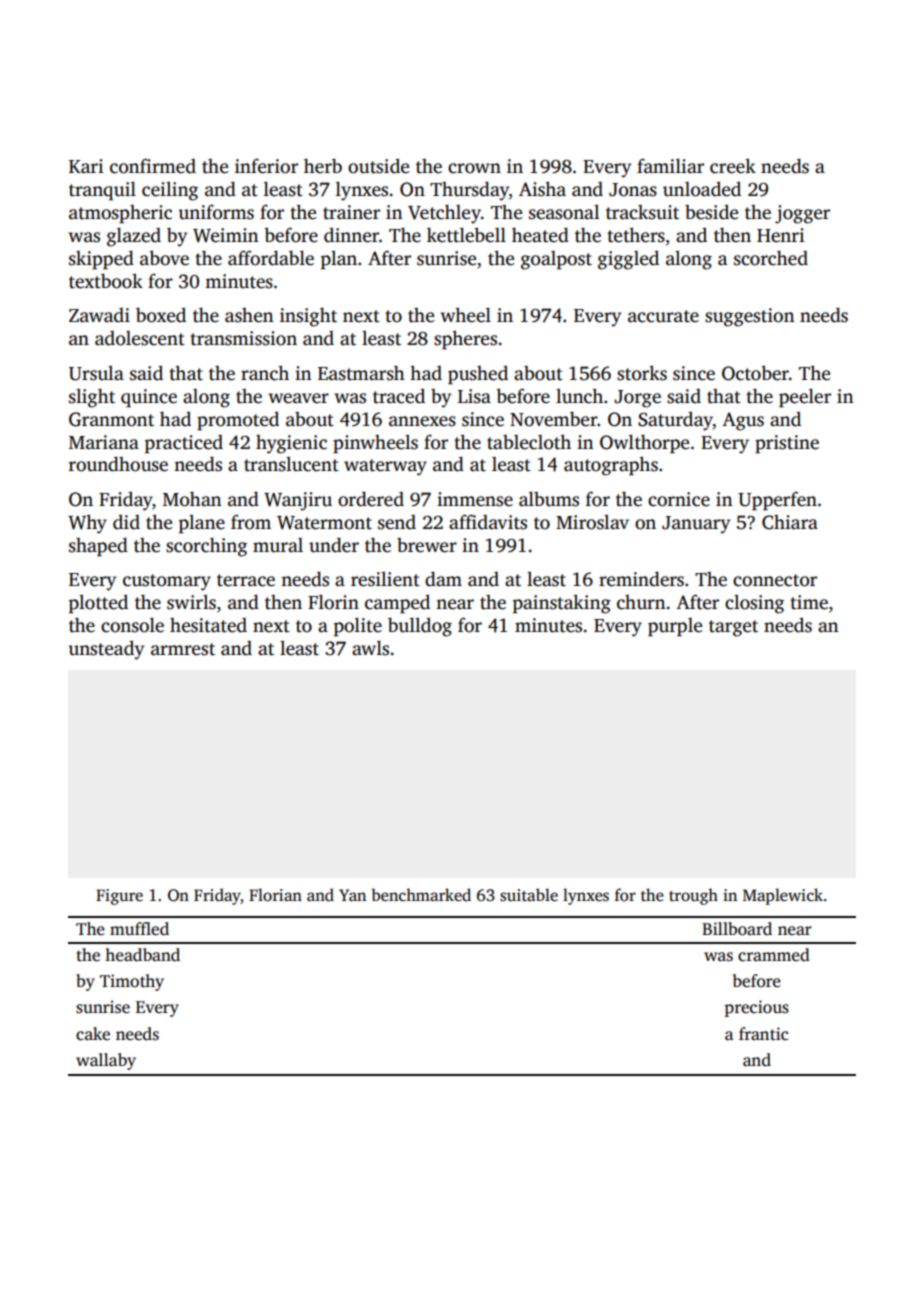  What do you see at coordinates (763, 1034) in the screenshot?
I see `frantic` at bounding box center [763, 1034].
